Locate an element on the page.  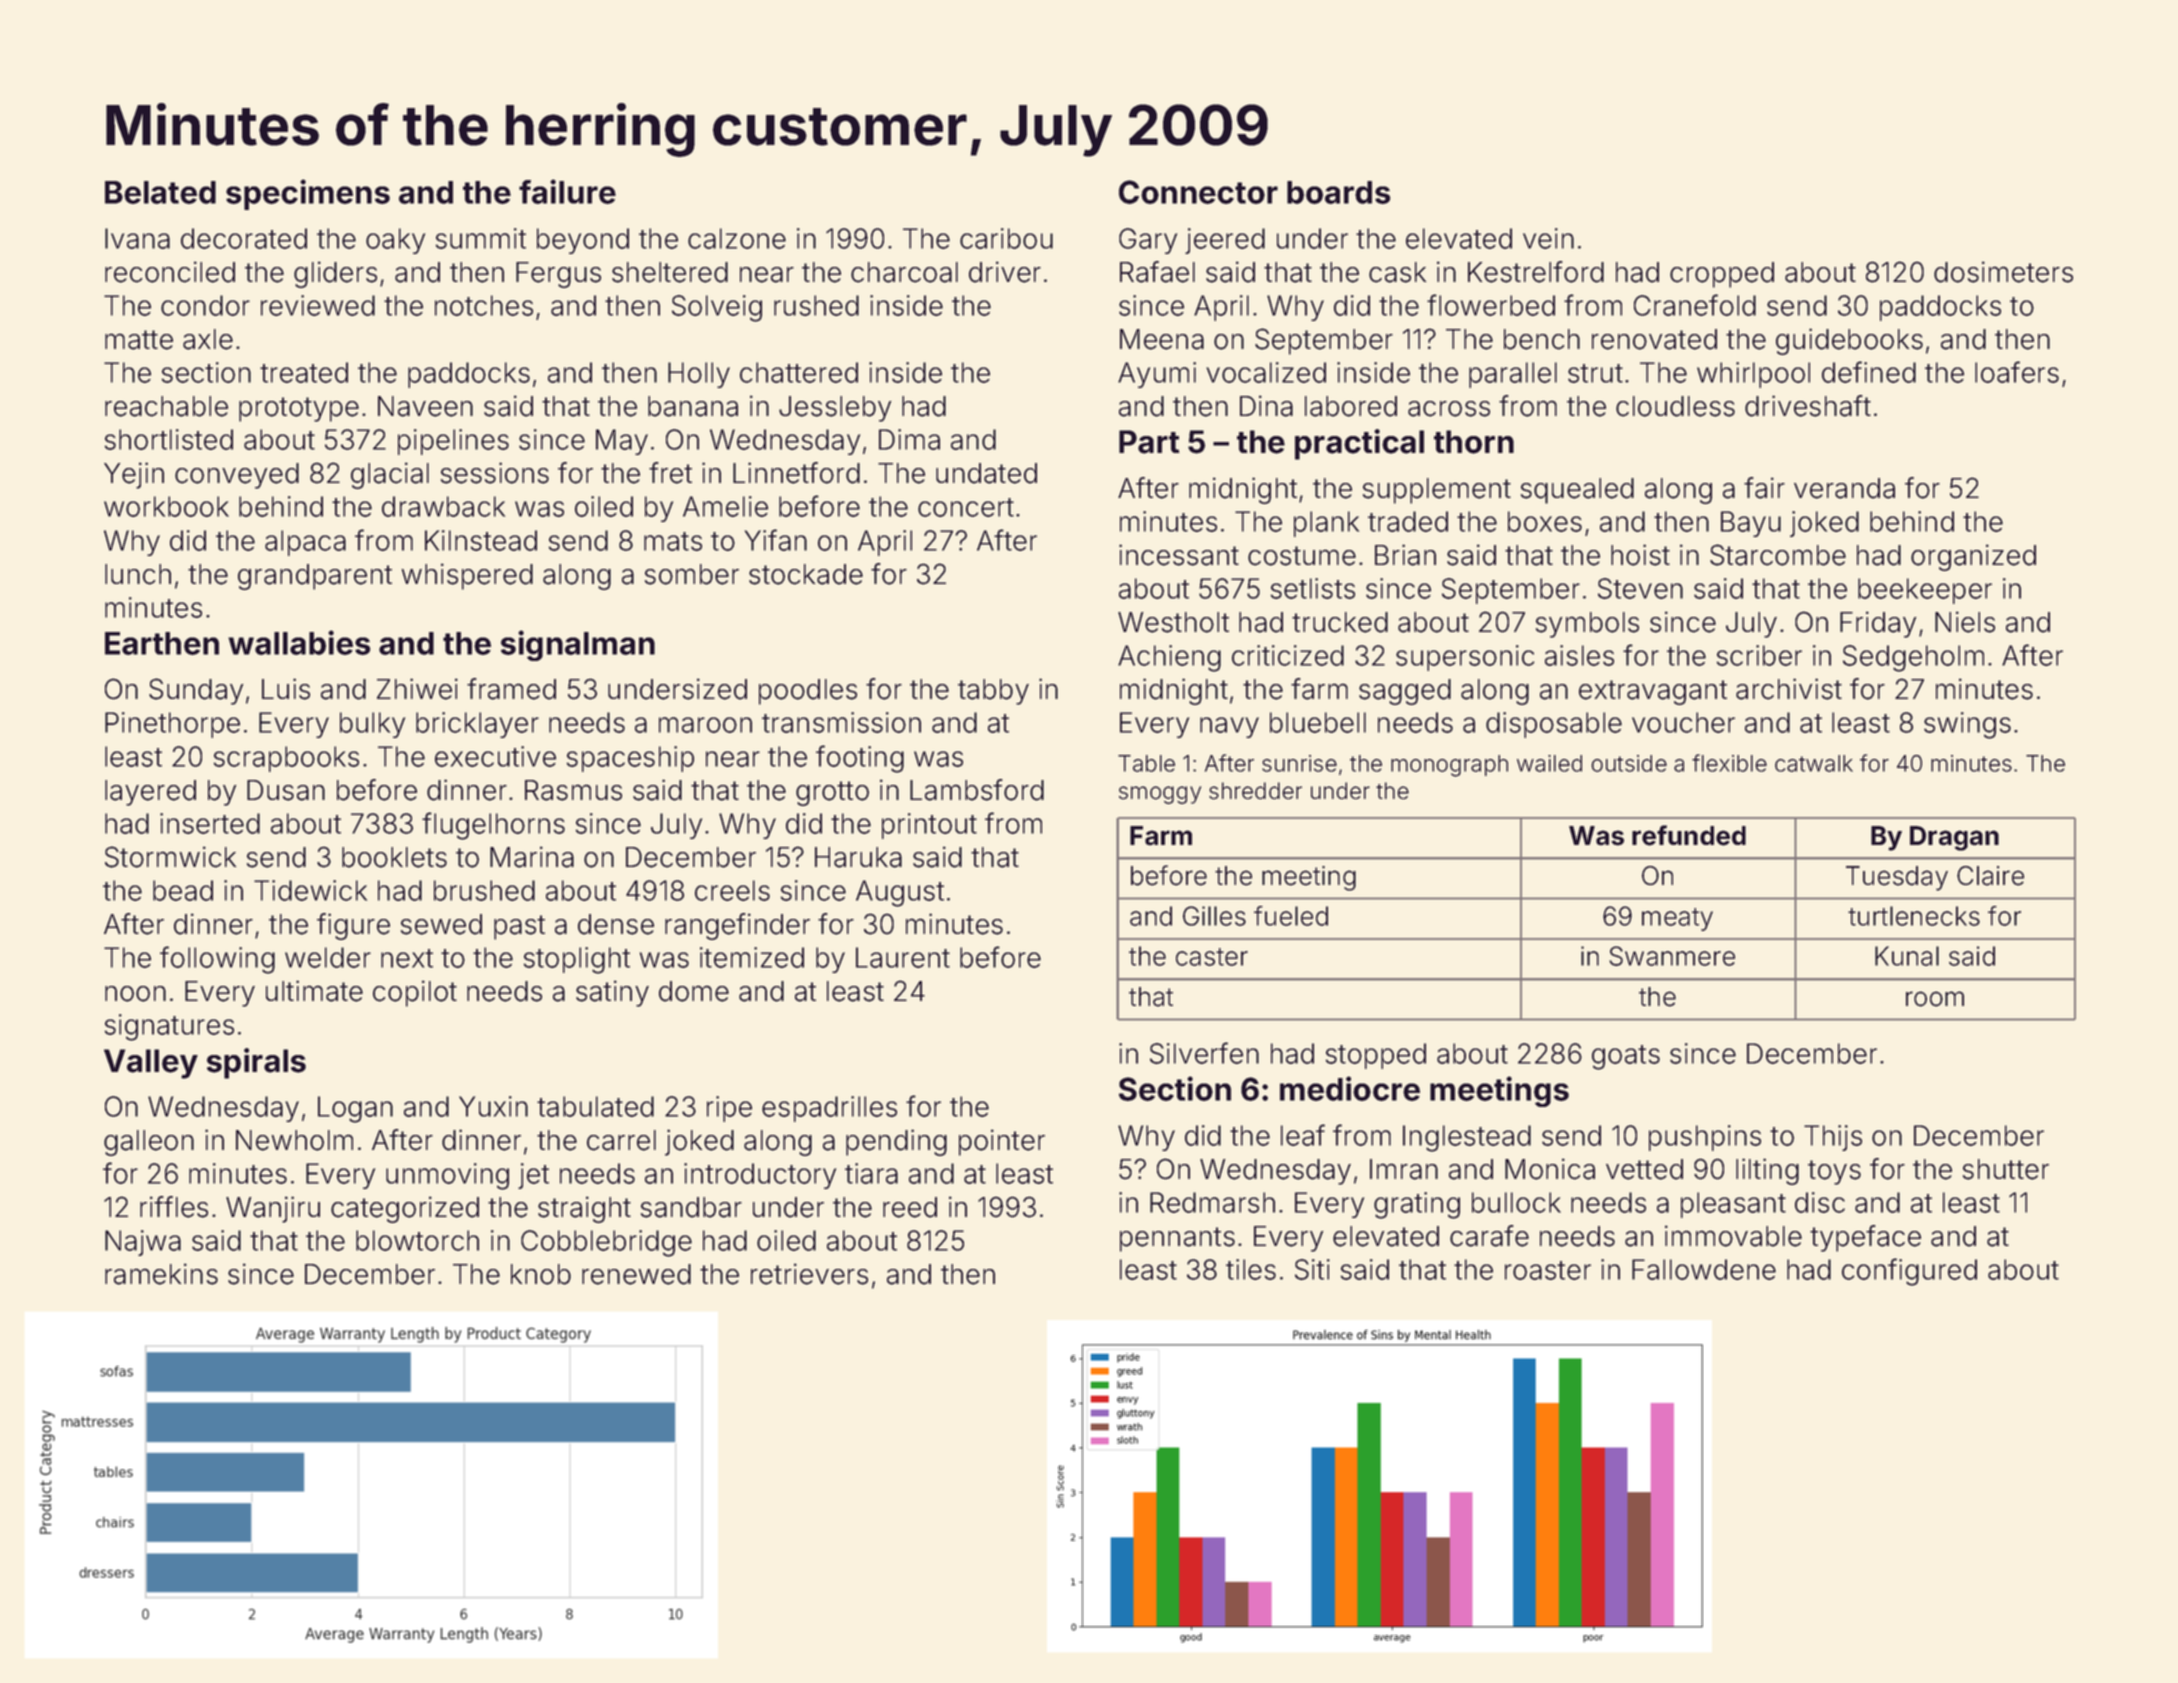
Rafael is located at coordinates (1157, 272).
